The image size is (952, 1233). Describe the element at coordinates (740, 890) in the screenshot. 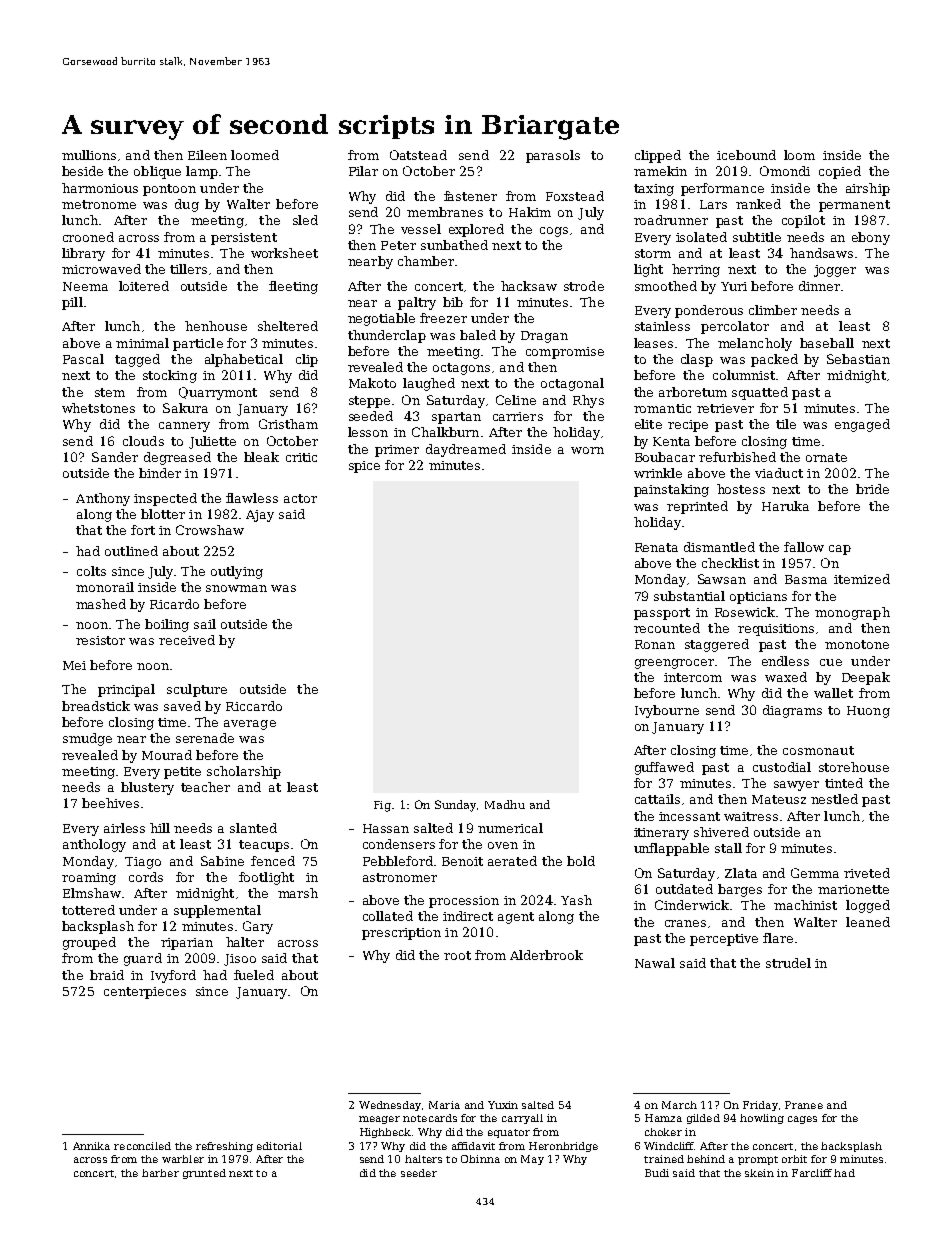

I see `barges` at that location.
